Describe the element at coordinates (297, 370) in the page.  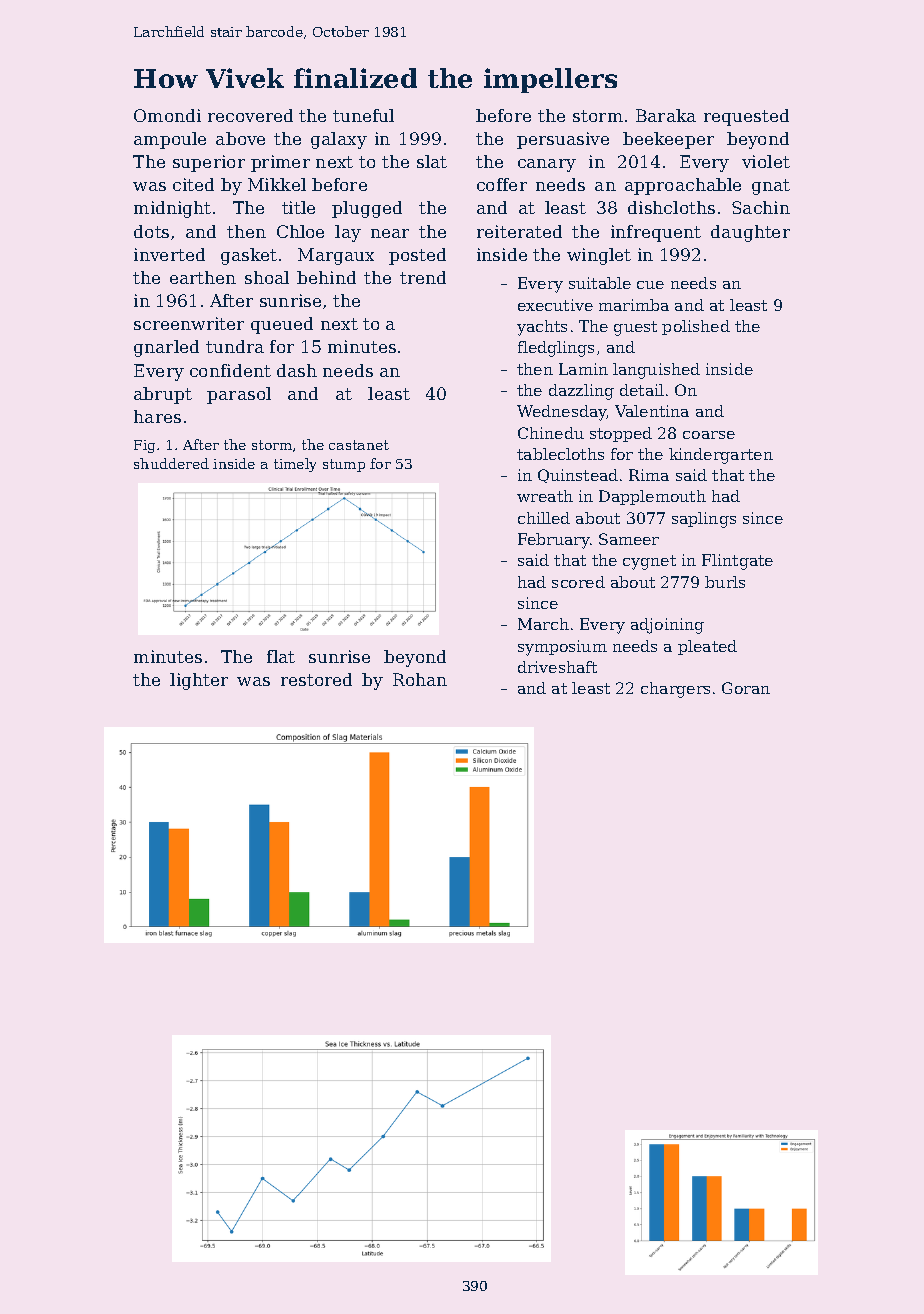
I see `dash` at that location.
